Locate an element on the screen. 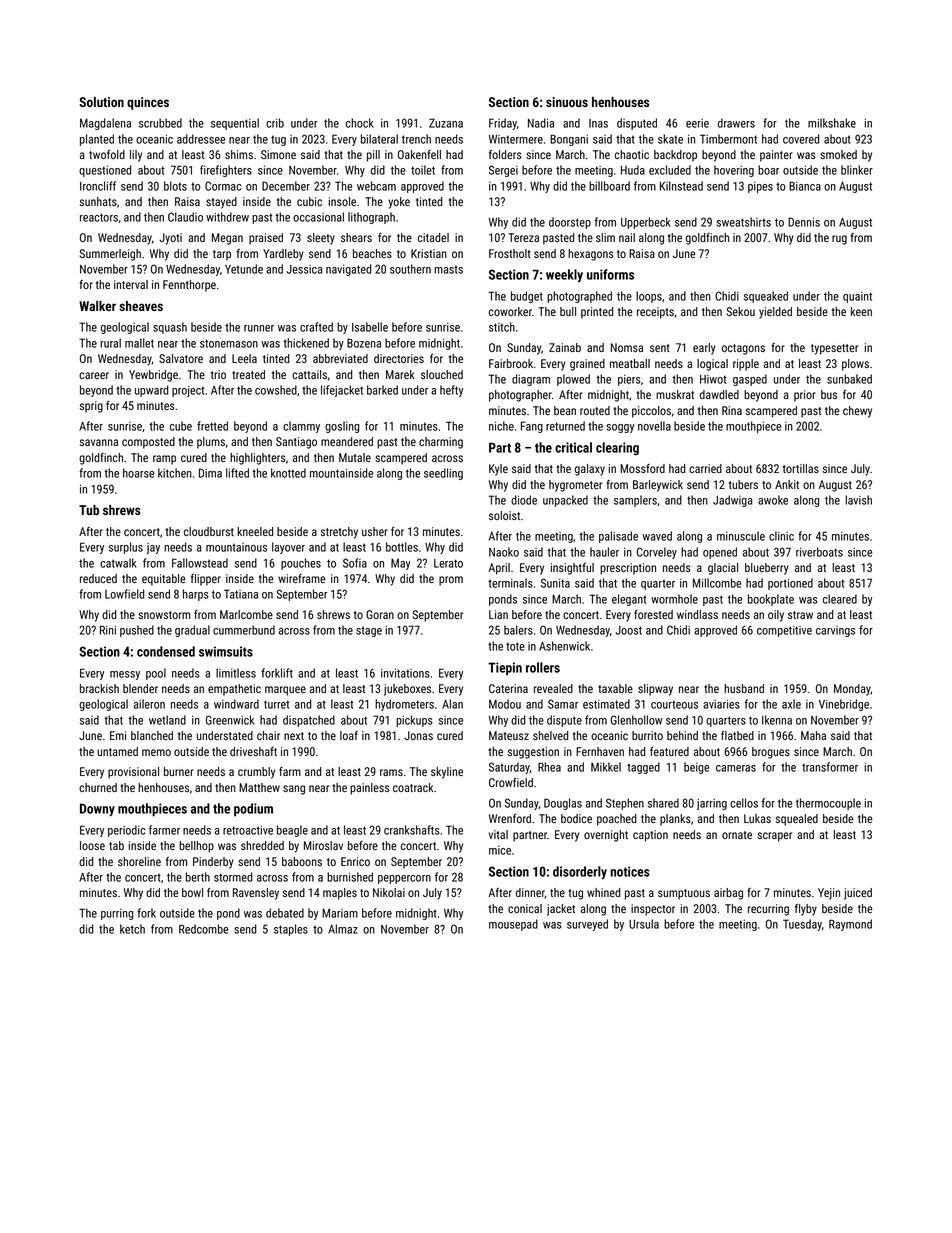 The image size is (952, 1233). sinuous is located at coordinates (567, 102).
